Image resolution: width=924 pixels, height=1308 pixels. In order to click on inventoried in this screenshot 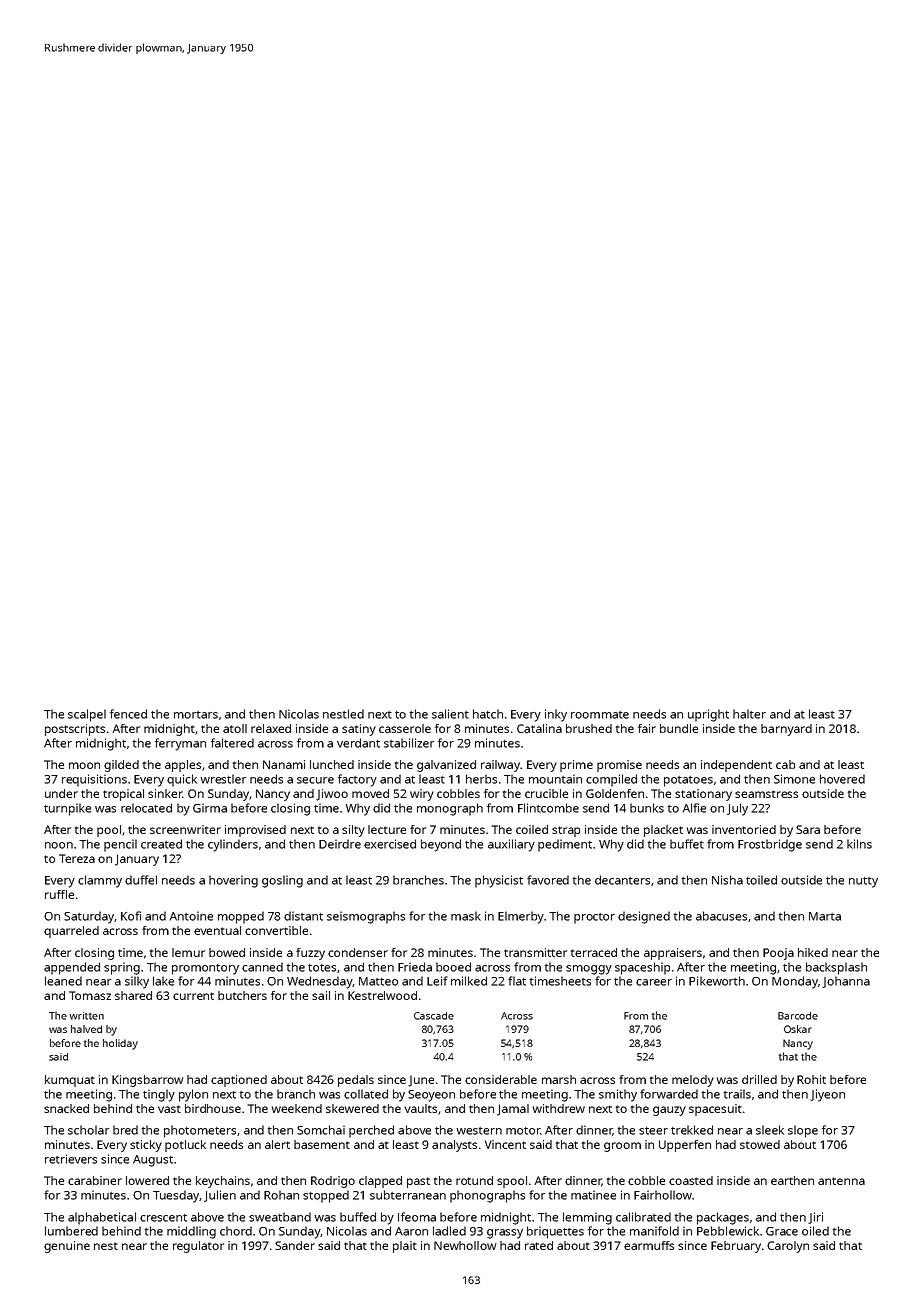, I will do `click(744, 829)`.
